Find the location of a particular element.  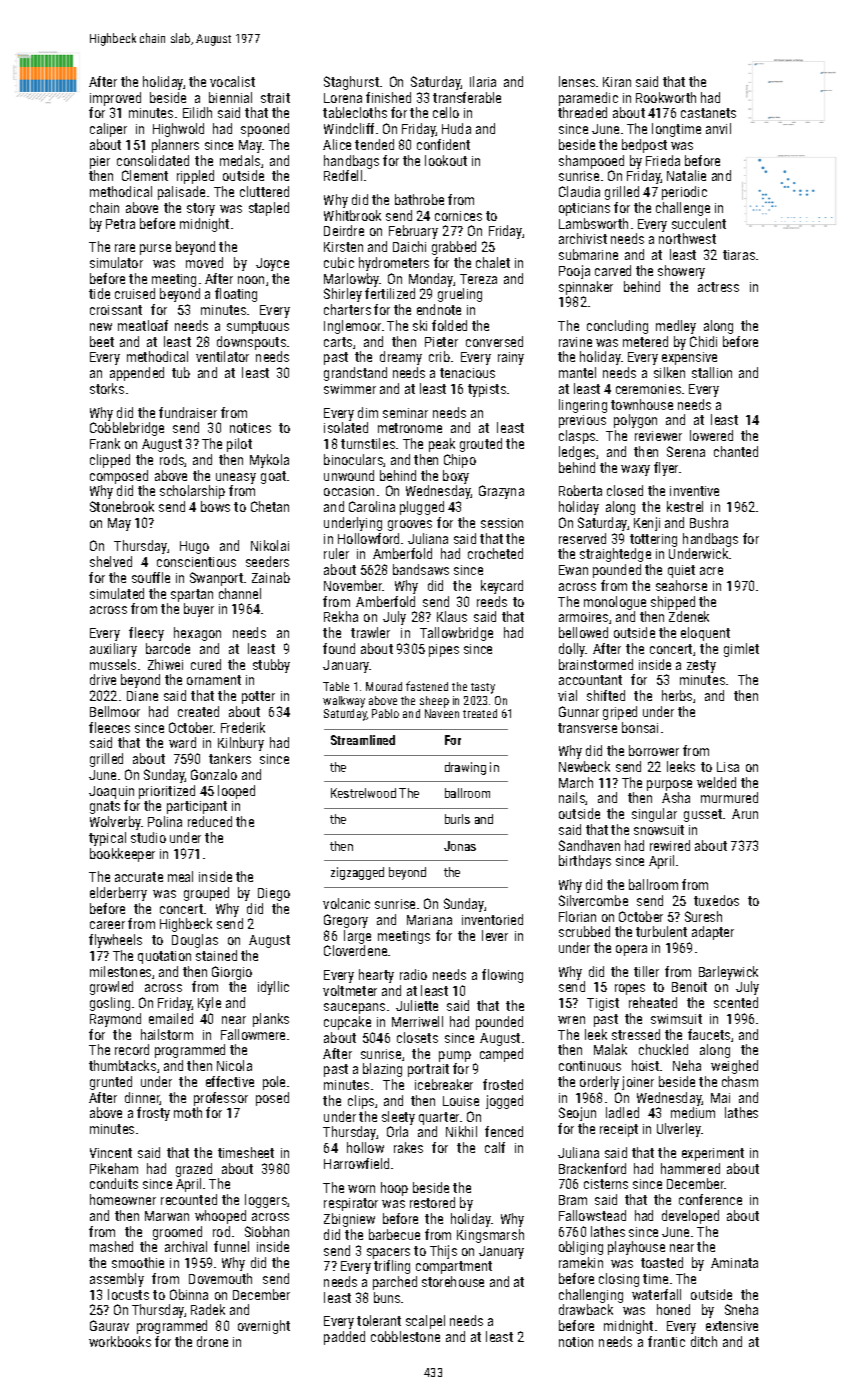

concluding is located at coordinates (617, 327).
